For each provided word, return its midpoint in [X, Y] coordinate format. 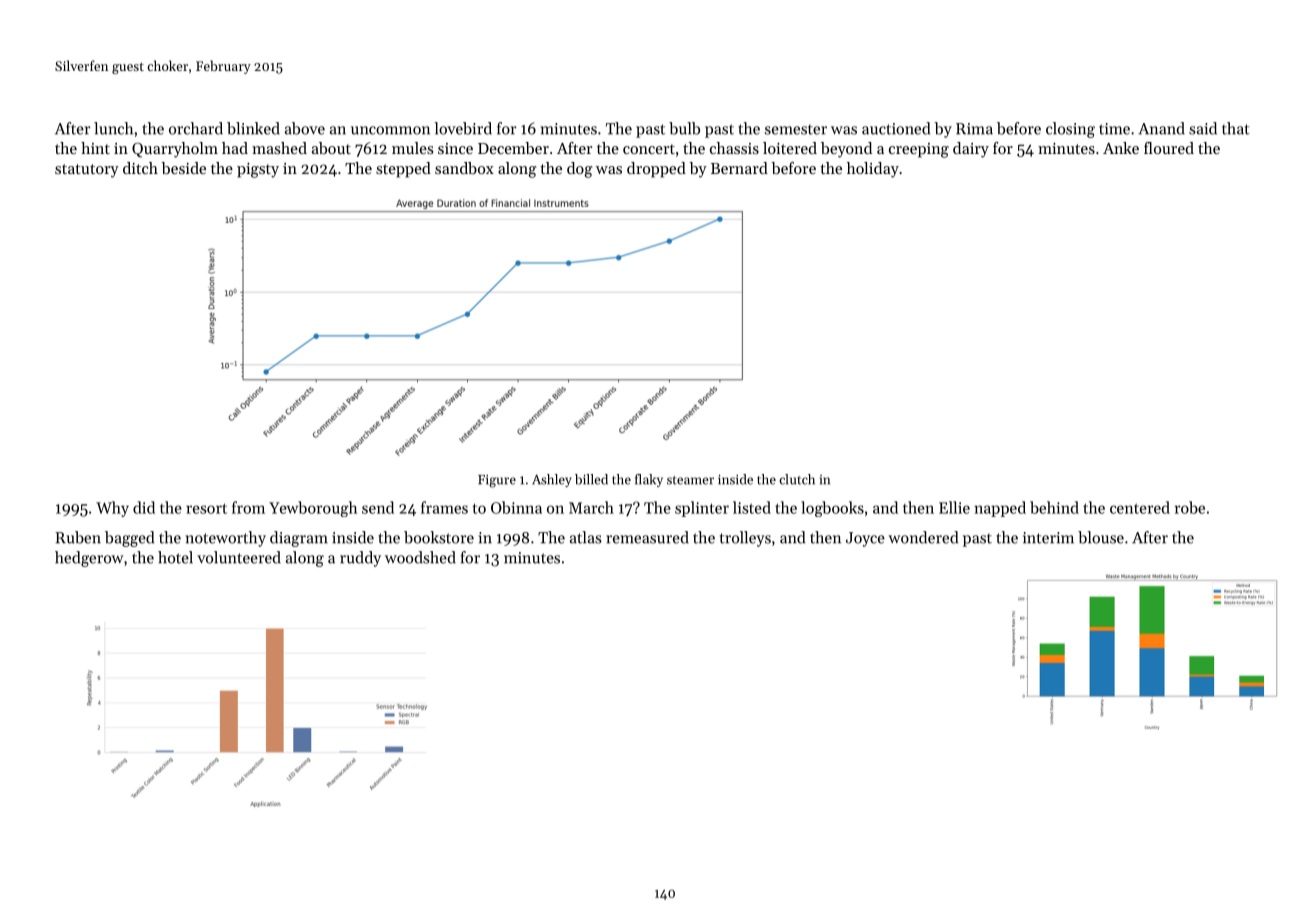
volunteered [239, 557]
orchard [196, 128]
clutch [797, 479]
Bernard [739, 168]
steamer [690, 480]
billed [591, 479]
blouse [1101, 537]
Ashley [552, 480]
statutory [87, 171]
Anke [1121, 148]
